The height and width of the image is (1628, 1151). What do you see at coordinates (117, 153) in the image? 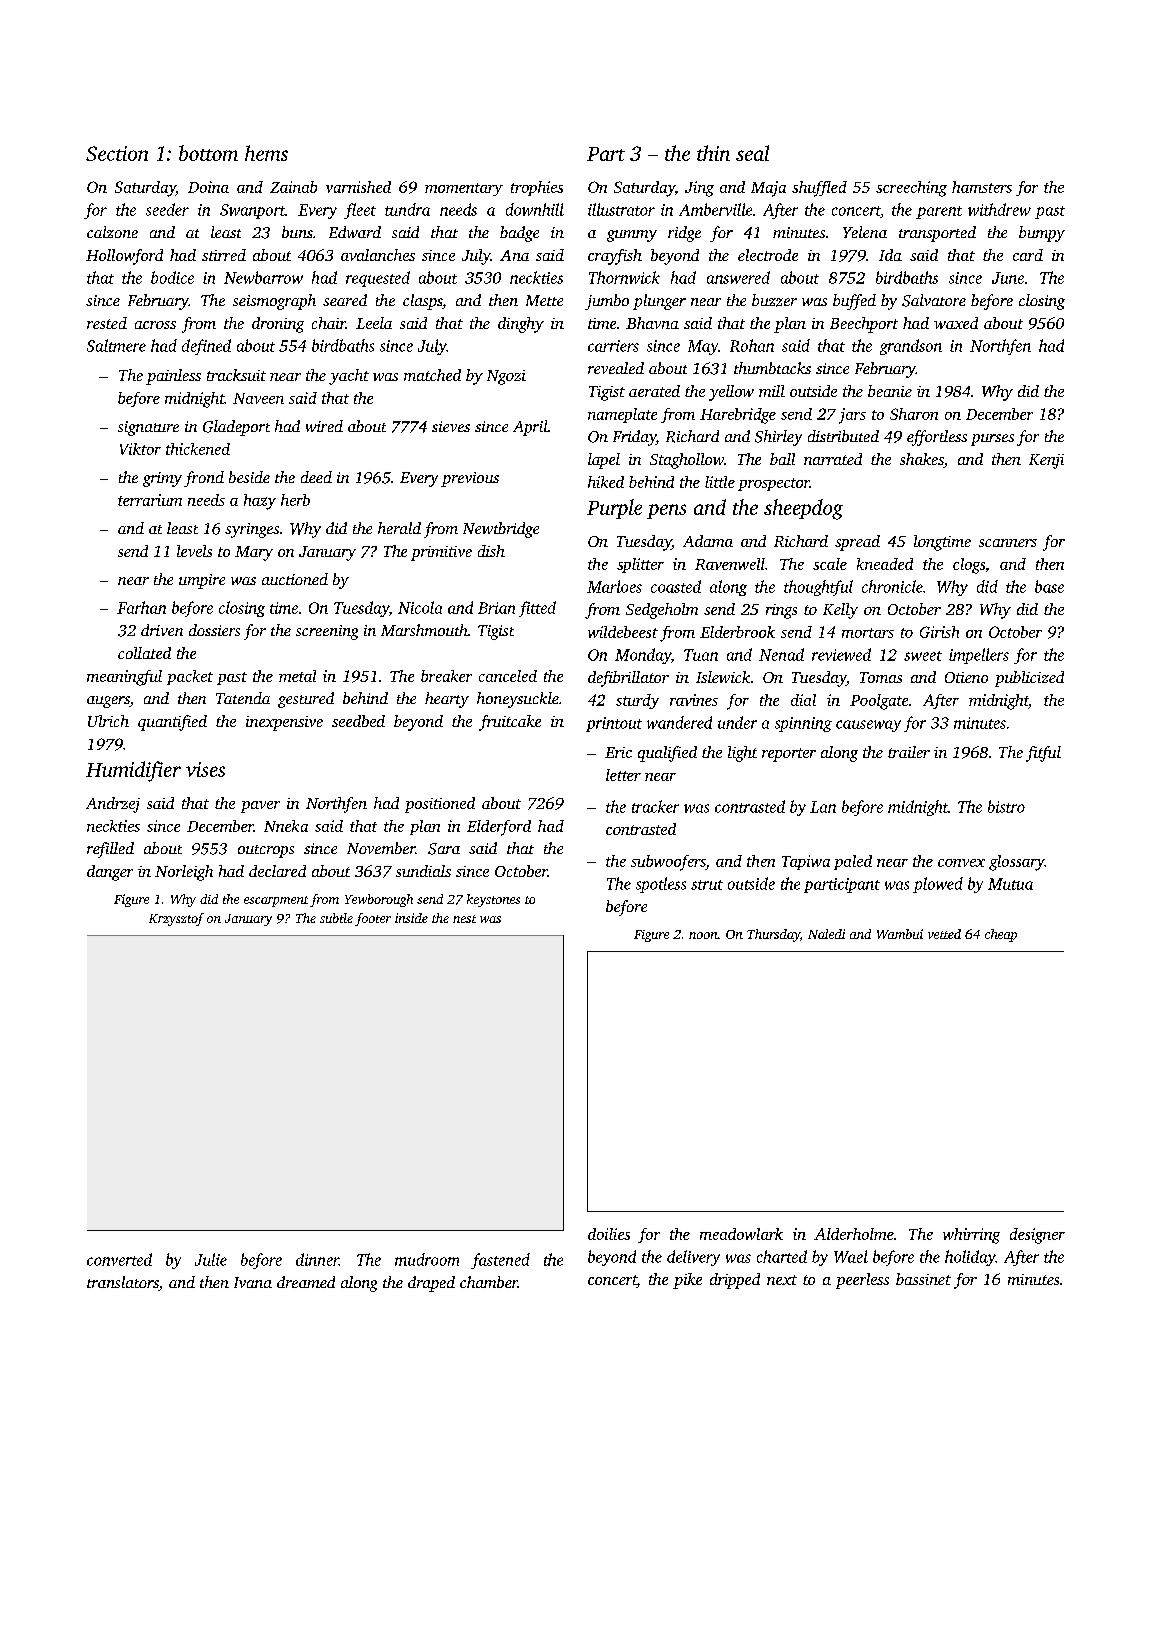
I see `Section` at bounding box center [117, 153].
